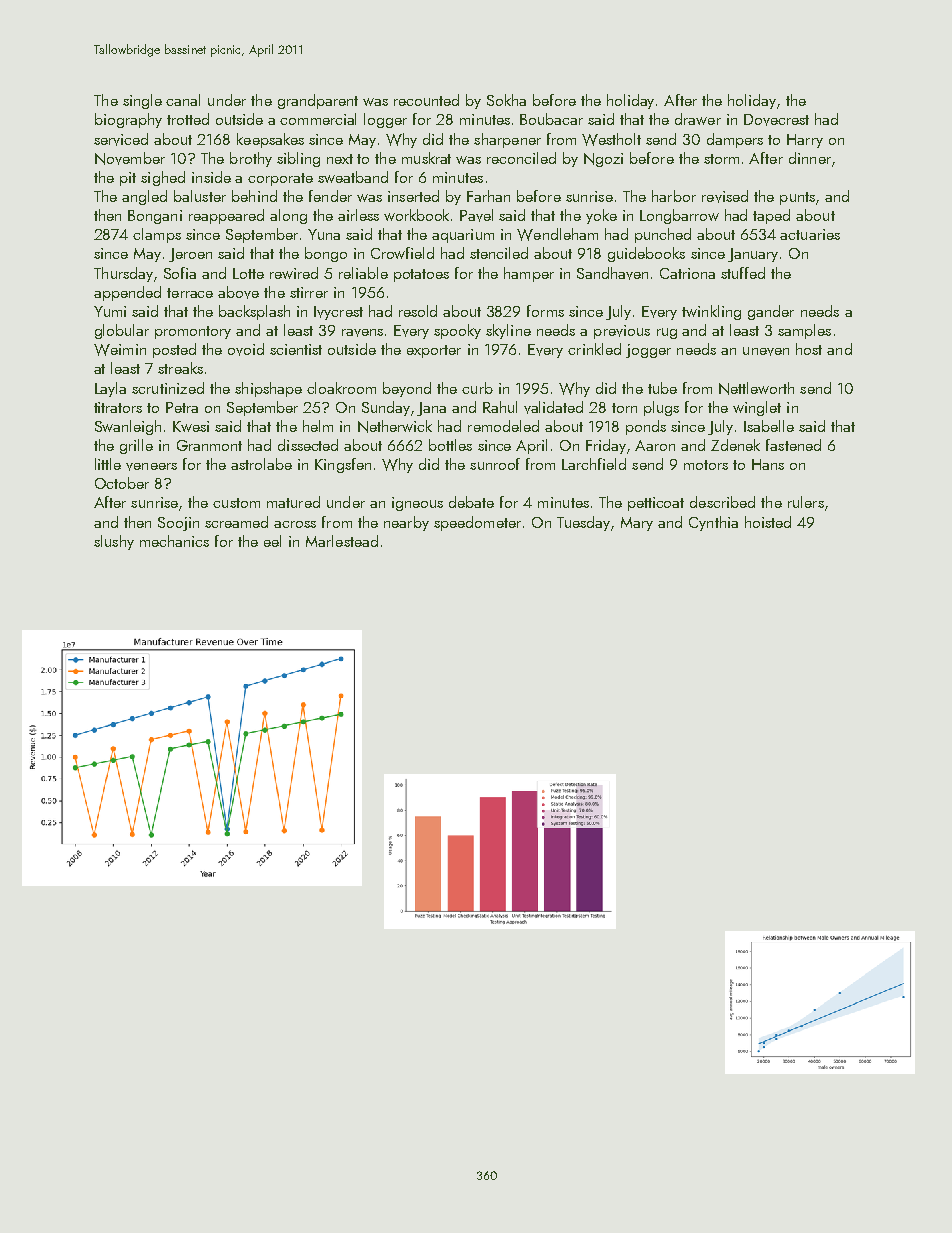  Describe the element at coordinates (200, 196) in the screenshot. I see `baluster` at that location.
